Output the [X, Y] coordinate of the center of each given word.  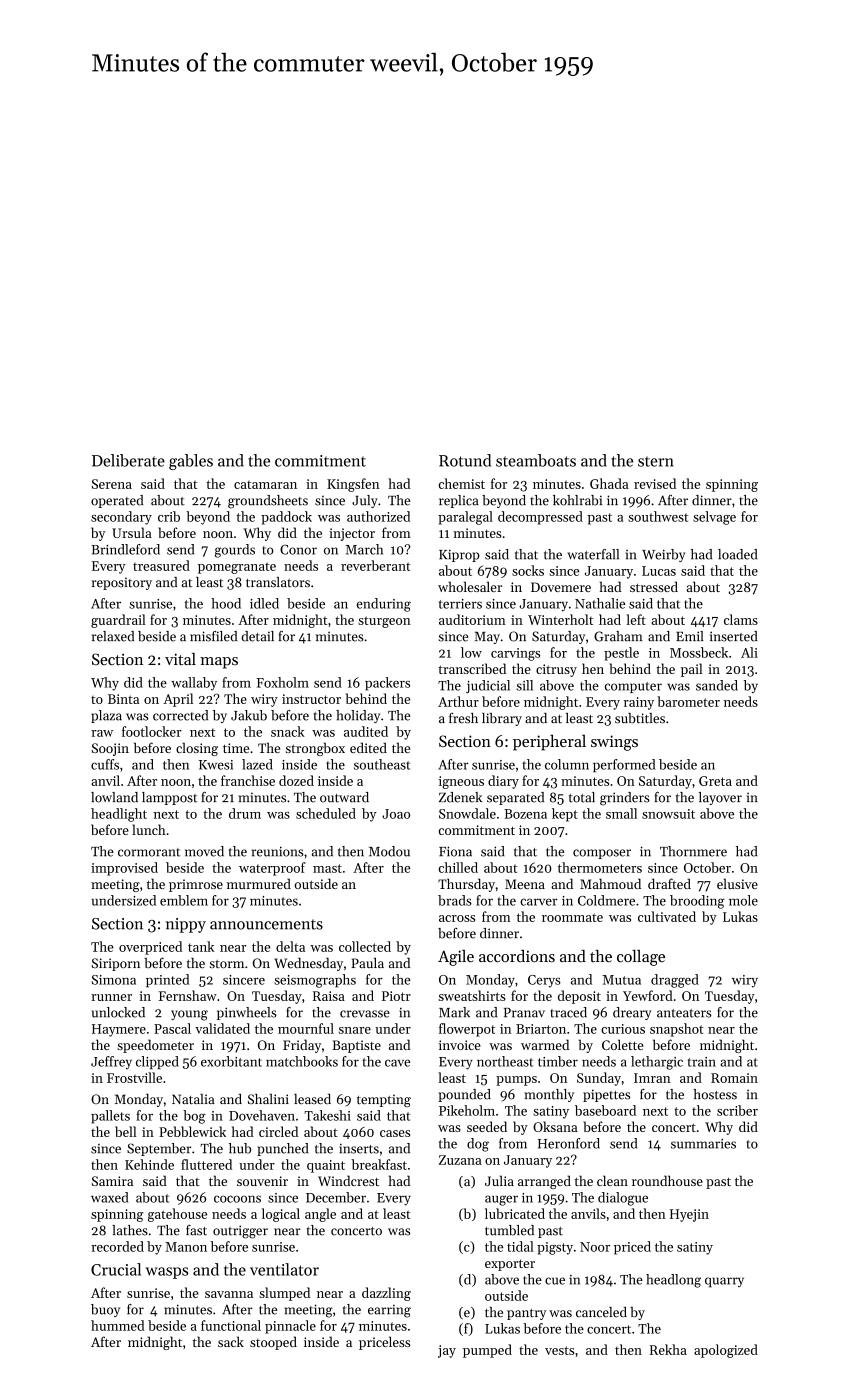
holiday [358, 716]
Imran [652, 1078]
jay [447, 1351]
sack [231, 1341]
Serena [112, 484]
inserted [734, 636]
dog [478, 1145]
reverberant [376, 565]
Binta [123, 699]
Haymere [119, 1030]
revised [655, 483]
